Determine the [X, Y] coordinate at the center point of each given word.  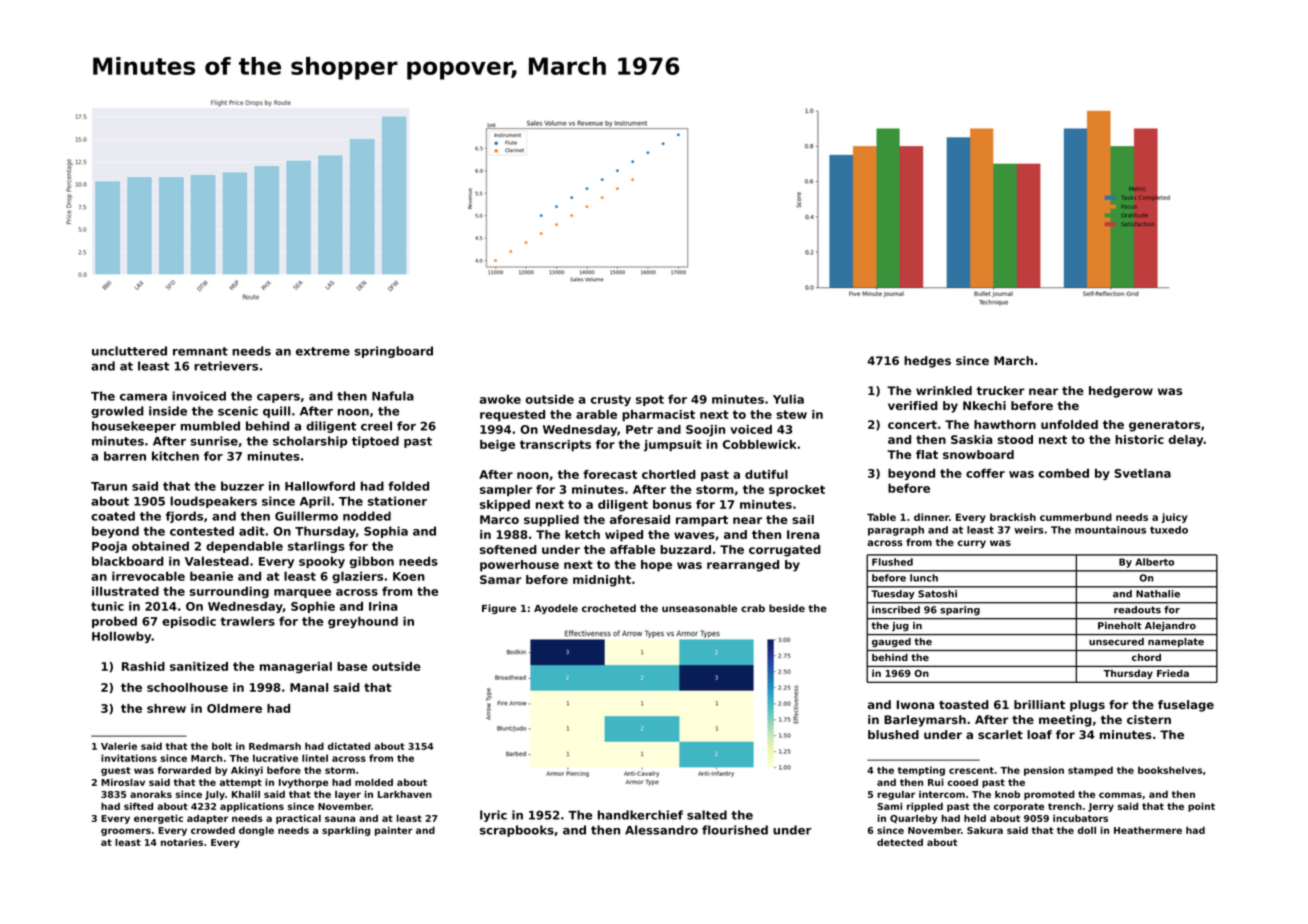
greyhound [363, 622]
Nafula [393, 396]
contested [202, 531]
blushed [893, 734]
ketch [582, 534]
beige [497, 446]
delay [1186, 441]
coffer [985, 473]
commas [1120, 795]
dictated [349, 746]
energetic [158, 819]
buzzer [242, 486]
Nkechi [984, 405]
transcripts [555, 445]
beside [787, 608]
